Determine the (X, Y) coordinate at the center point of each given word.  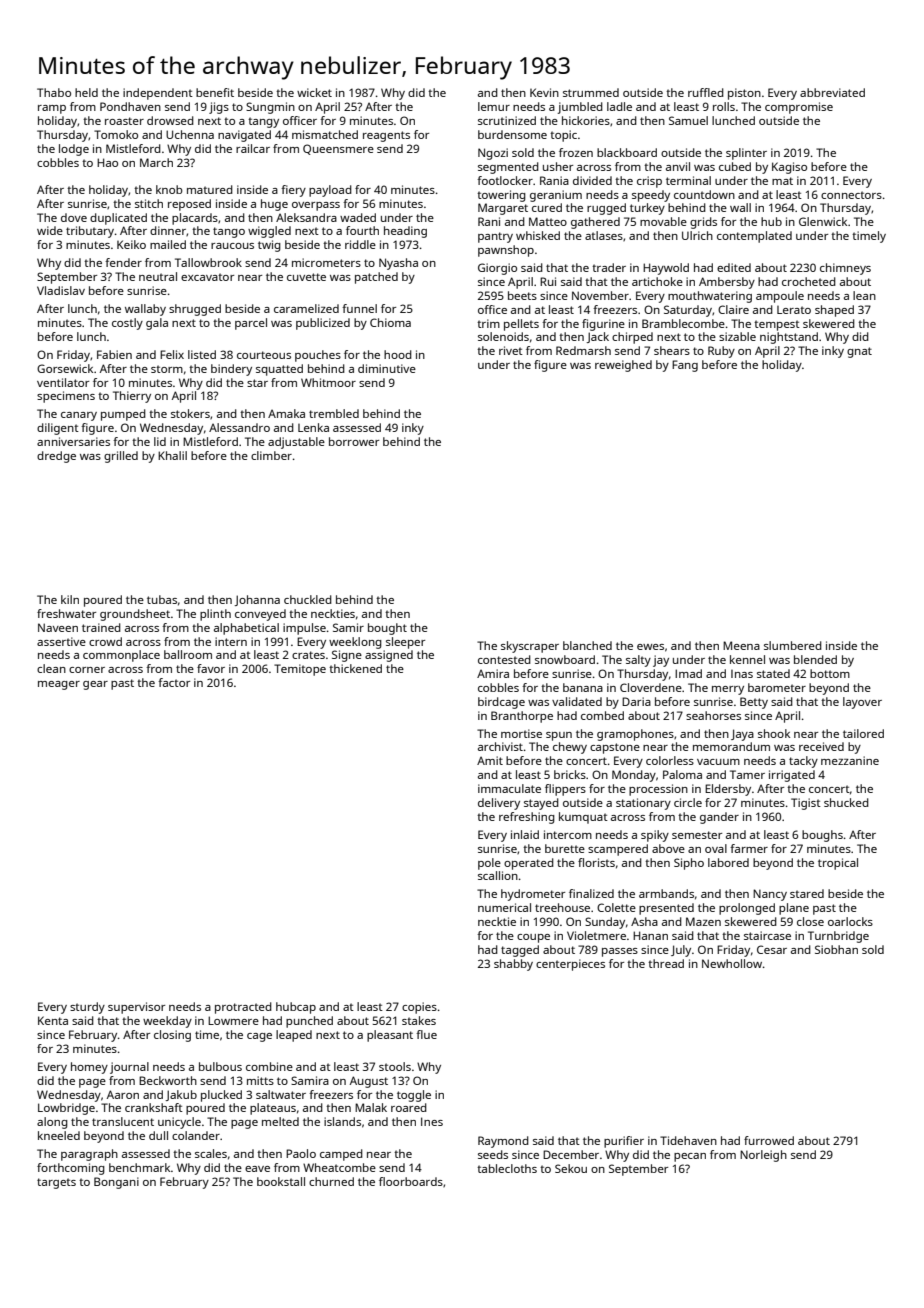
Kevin (544, 92)
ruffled (706, 92)
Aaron (123, 1094)
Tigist (806, 804)
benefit (215, 92)
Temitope (300, 670)
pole (489, 864)
